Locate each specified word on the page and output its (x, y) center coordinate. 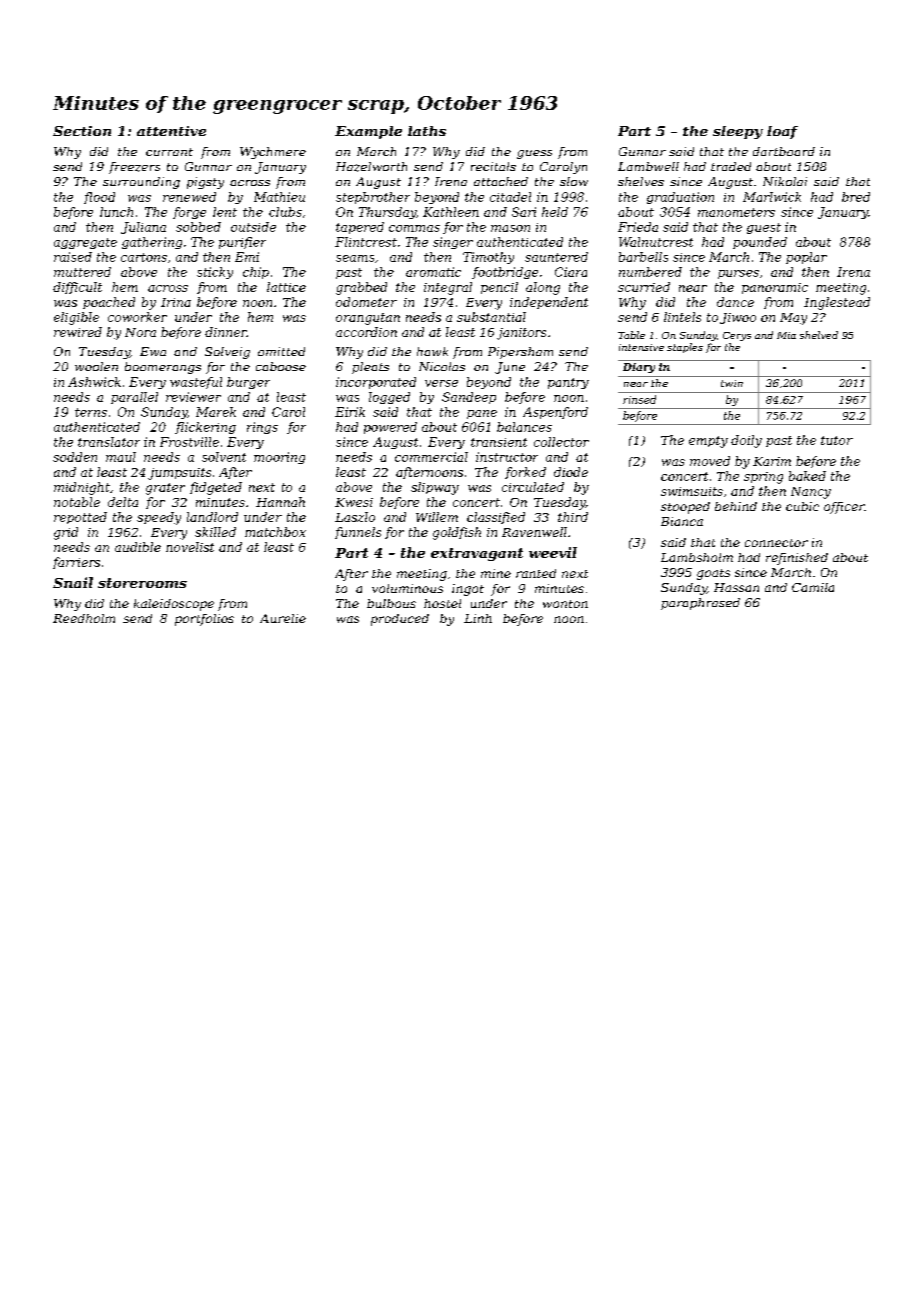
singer (453, 243)
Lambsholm (697, 557)
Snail (73, 582)
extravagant (477, 554)
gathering (152, 243)
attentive (171, 131)
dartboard (784, 151)
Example (368, 132)
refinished (797, 559)
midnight (82, 488)
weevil (553, 552)
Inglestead (837, 303)
